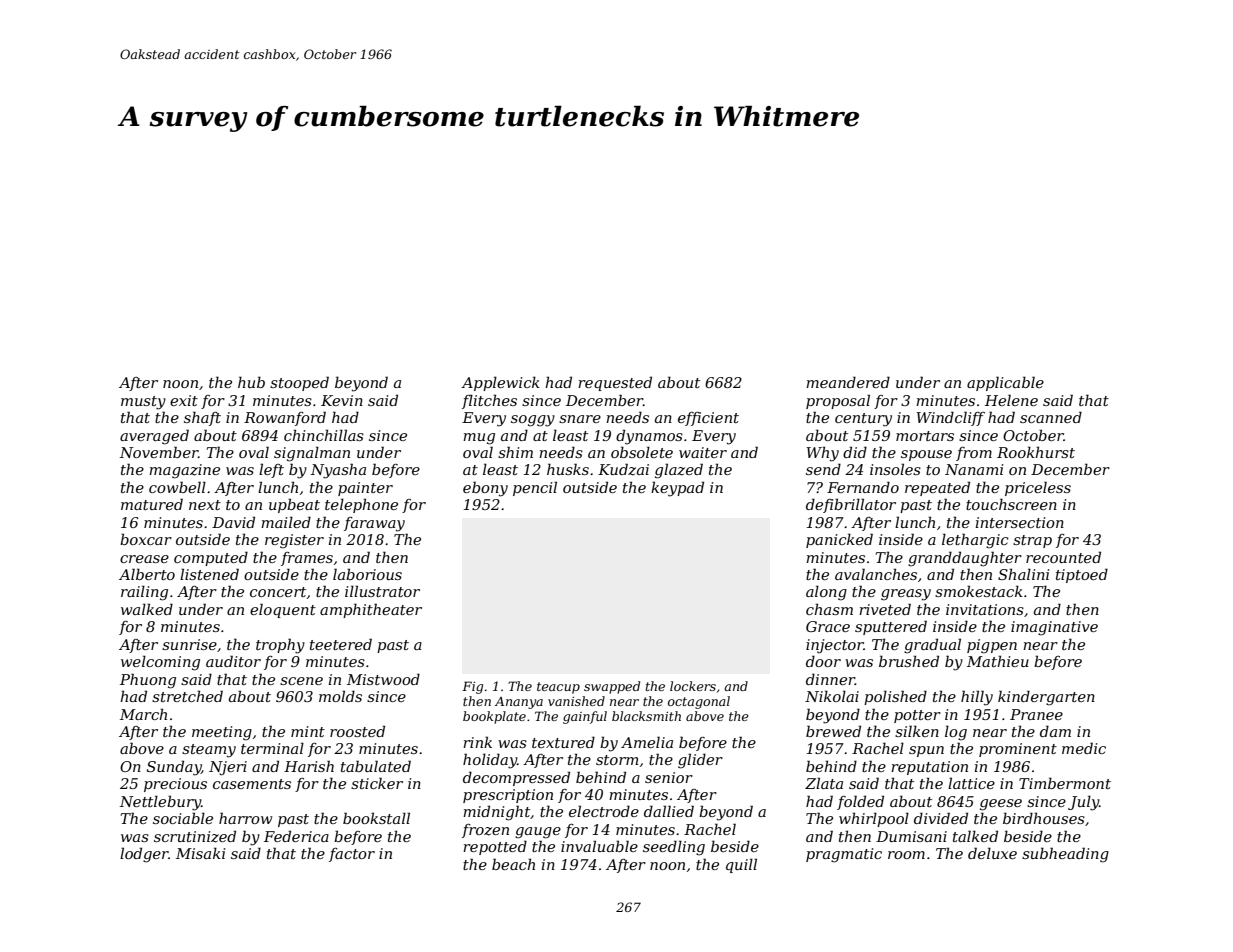 The image size is (1233, 952). I want to click on requested, so click(615, 383).
